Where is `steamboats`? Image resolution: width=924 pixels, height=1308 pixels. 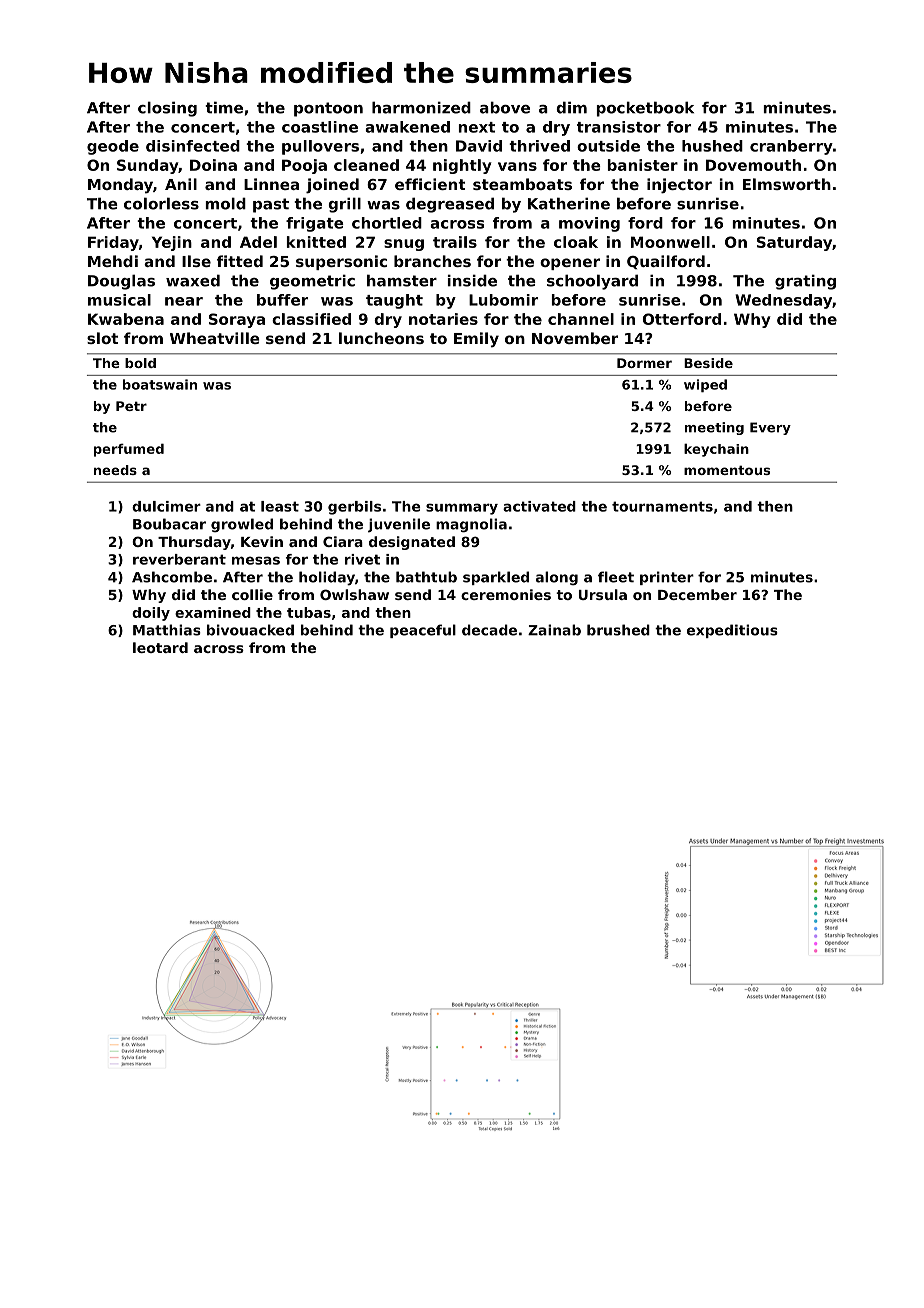 steamboats is located at coordinates (522, 184).
